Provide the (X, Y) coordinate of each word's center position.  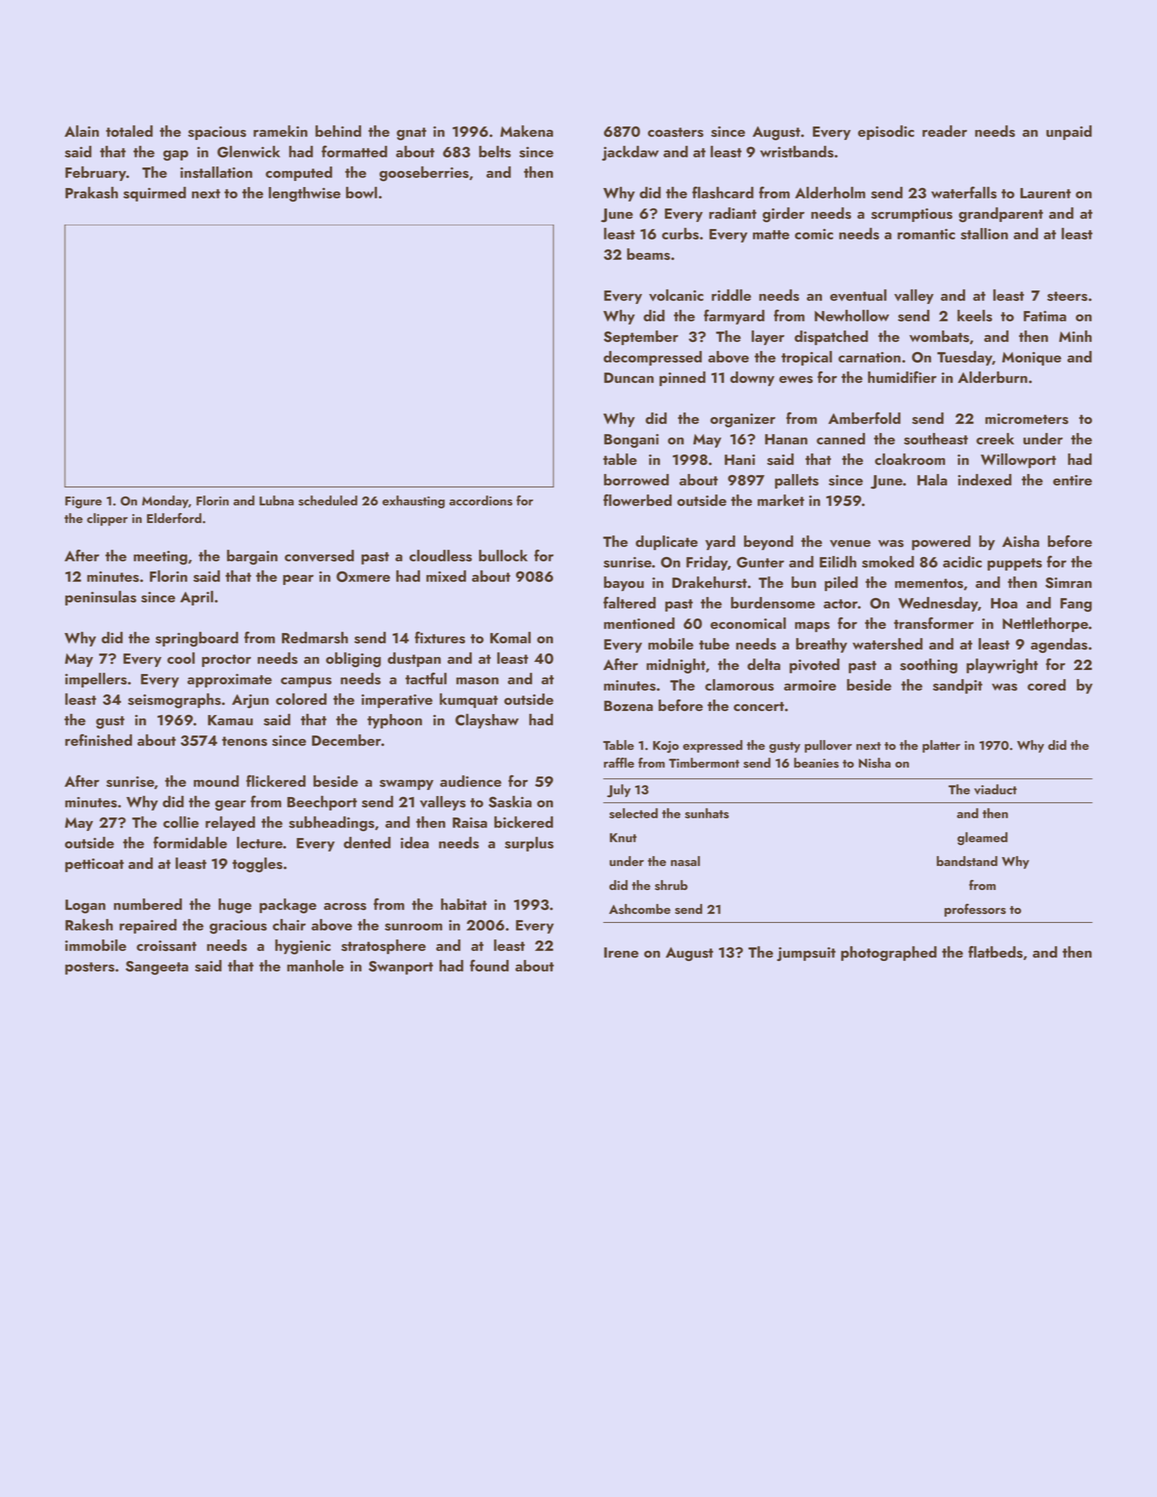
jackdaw (630, 153)
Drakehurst (709, 582)
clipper (107, 519)
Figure (83, 502)
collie (181, 822)
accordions (481, 500)
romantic (926, 234)
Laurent (1045, 193)
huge (235, 906)
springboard (197, 639)
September (641, 337)
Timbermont (704, 763)
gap (175, 155)
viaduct (995, 789)
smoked (888, 562)
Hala (932, 480)
